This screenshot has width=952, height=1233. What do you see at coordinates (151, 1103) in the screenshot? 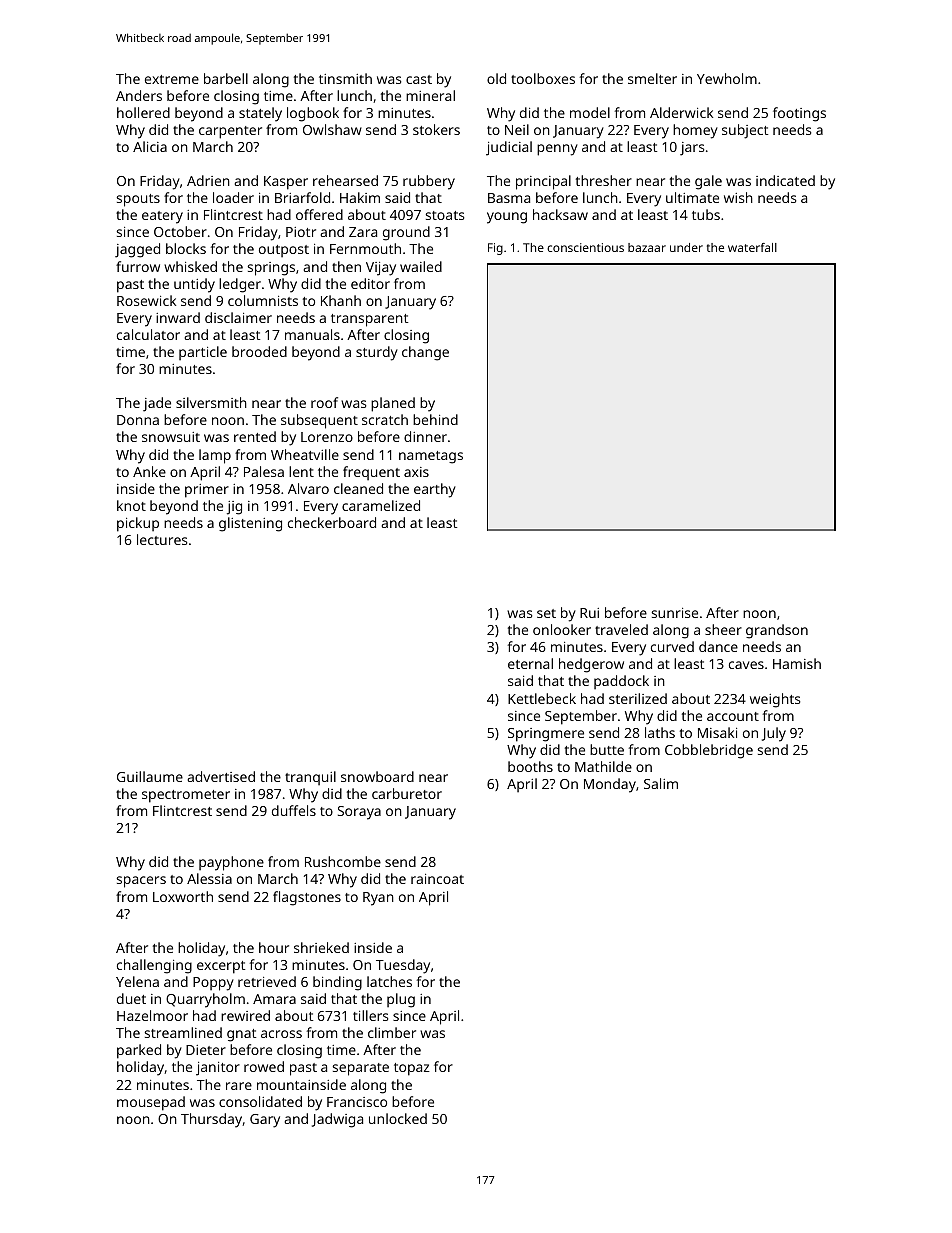
I see `mousepad` at bounding box center [151, 1103].
